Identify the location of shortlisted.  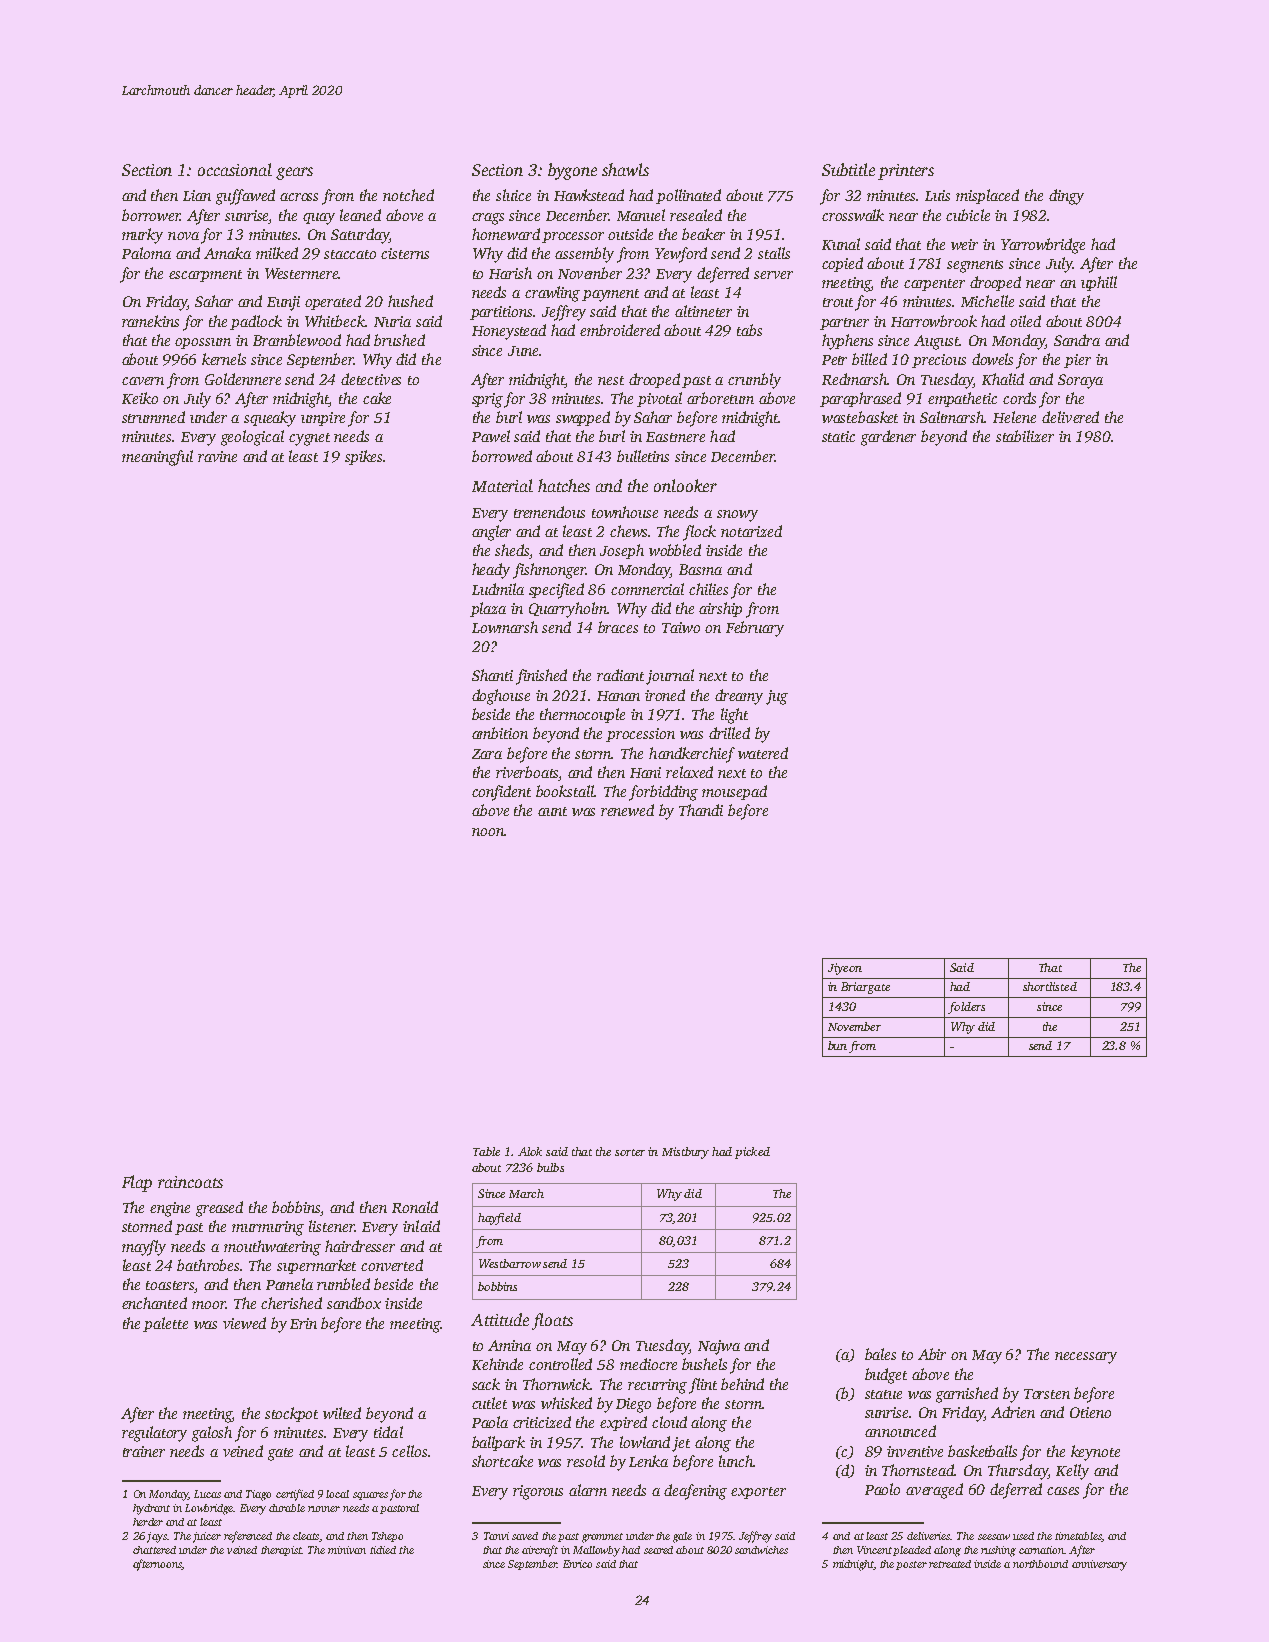
(1050, 986).
